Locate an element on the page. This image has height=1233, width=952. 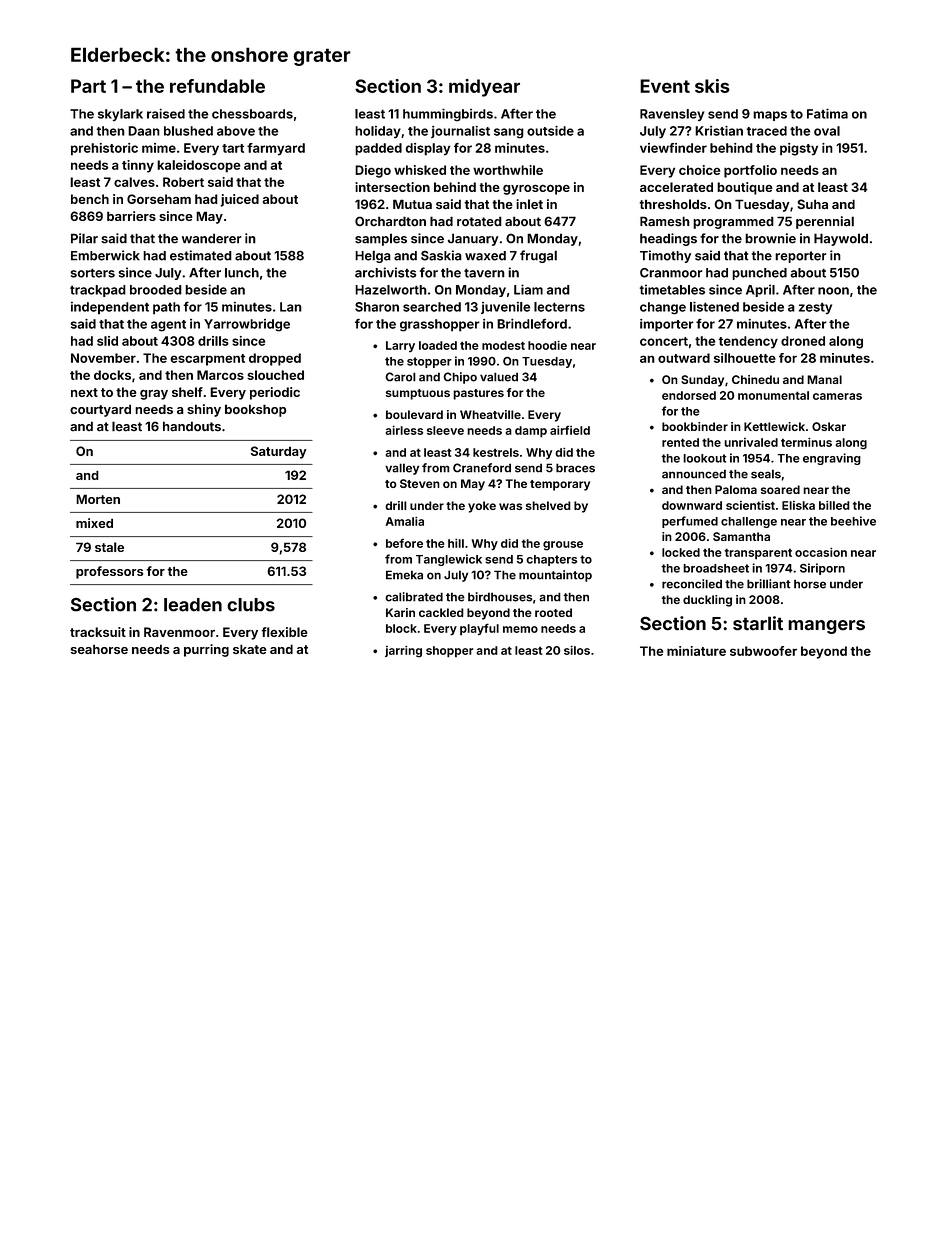
Paloma is located at coordinates (736, 489).
